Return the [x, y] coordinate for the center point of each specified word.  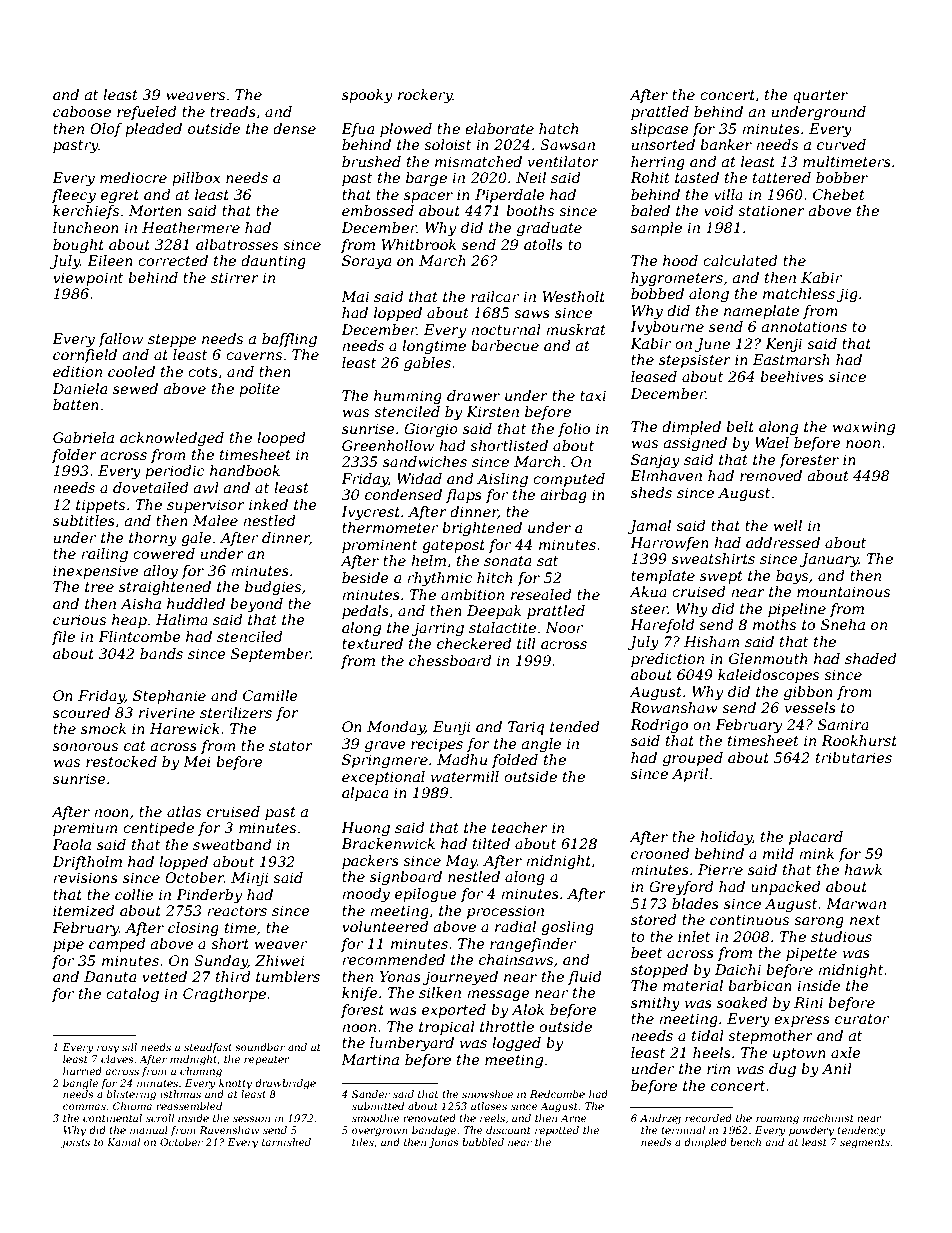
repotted [557, 1131]
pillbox [196, 179]
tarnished [286, 1142]
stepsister [695, 361]
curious [79, 619]
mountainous [843, 591]
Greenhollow [388, 445]
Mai [355, 296]
